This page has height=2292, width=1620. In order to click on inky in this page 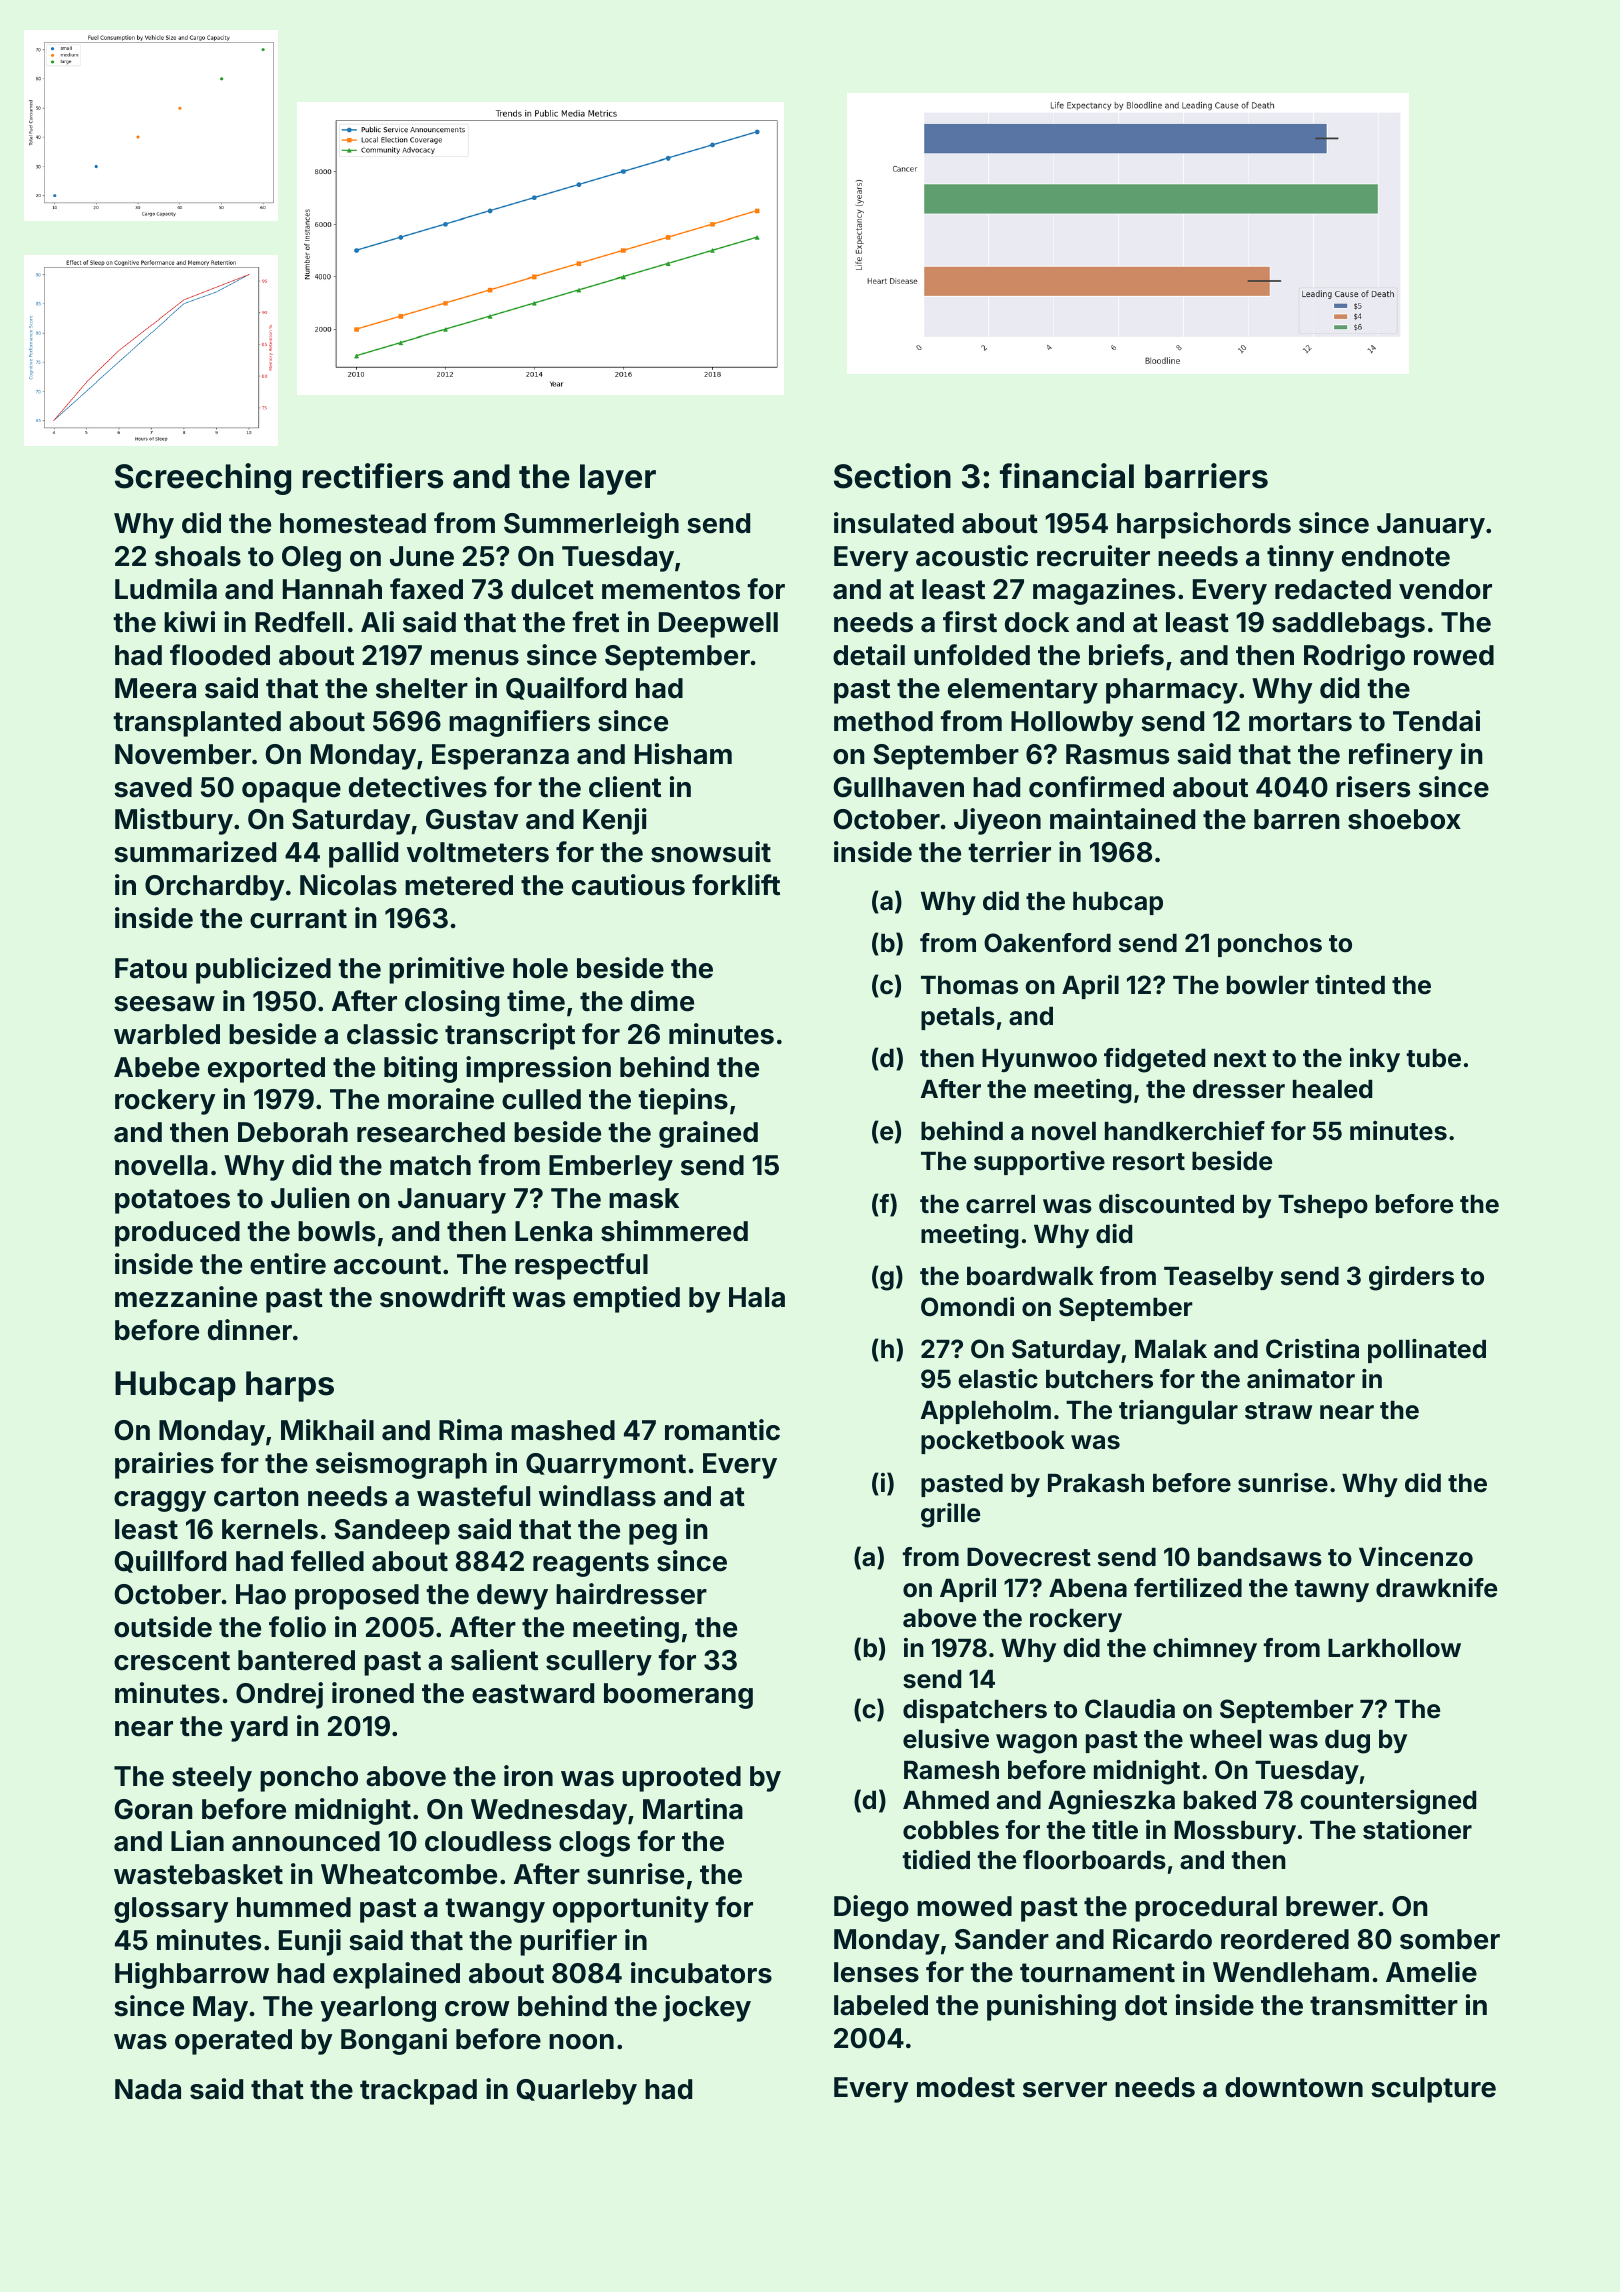, I will do `click(1375, 1060)`.
